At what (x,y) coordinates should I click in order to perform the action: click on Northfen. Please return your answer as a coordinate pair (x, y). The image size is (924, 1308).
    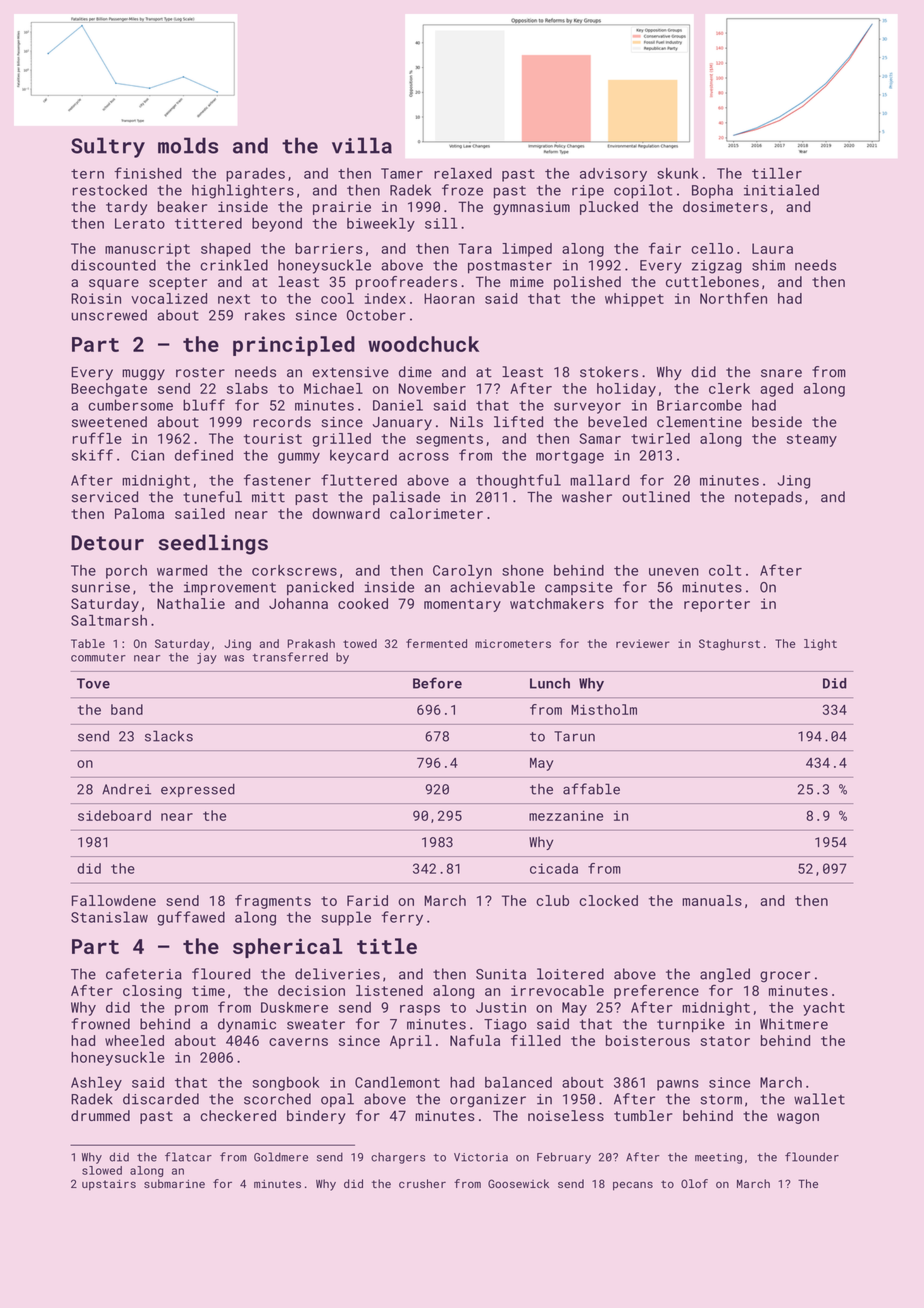
    Looking at the image, I should click on (733, 298).
